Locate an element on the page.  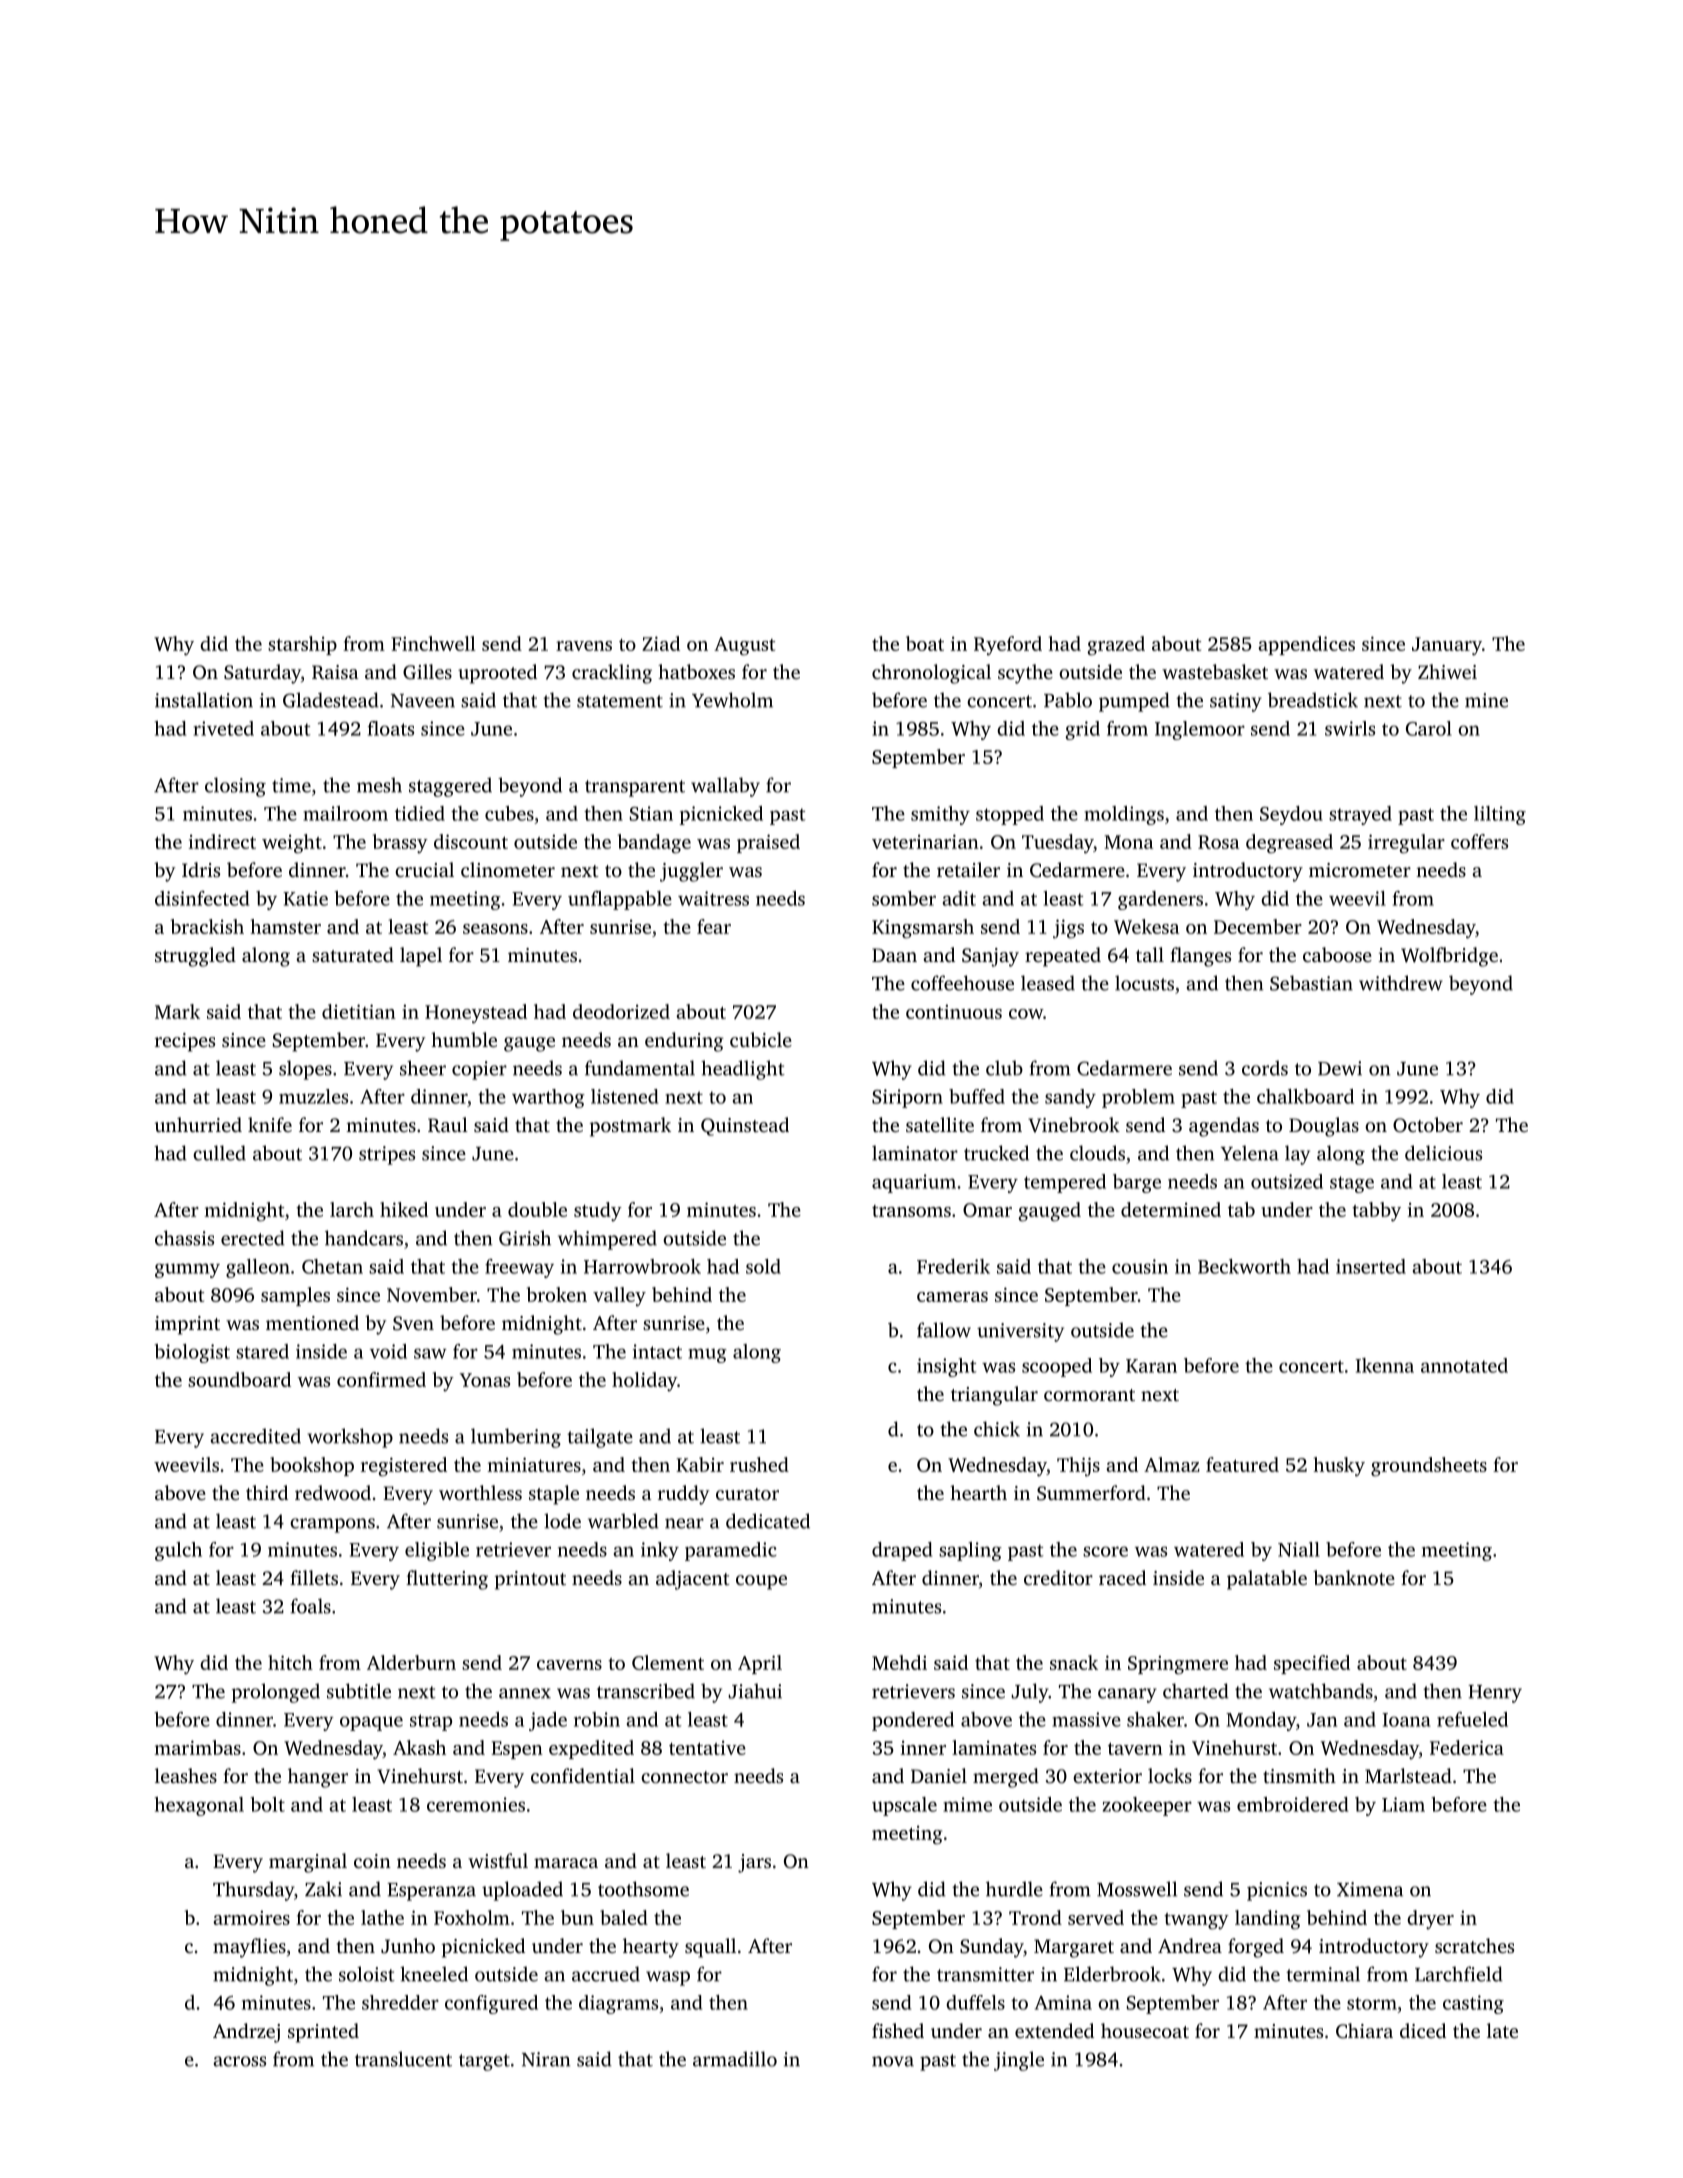
lapel is located at coordinates (421, 957).
